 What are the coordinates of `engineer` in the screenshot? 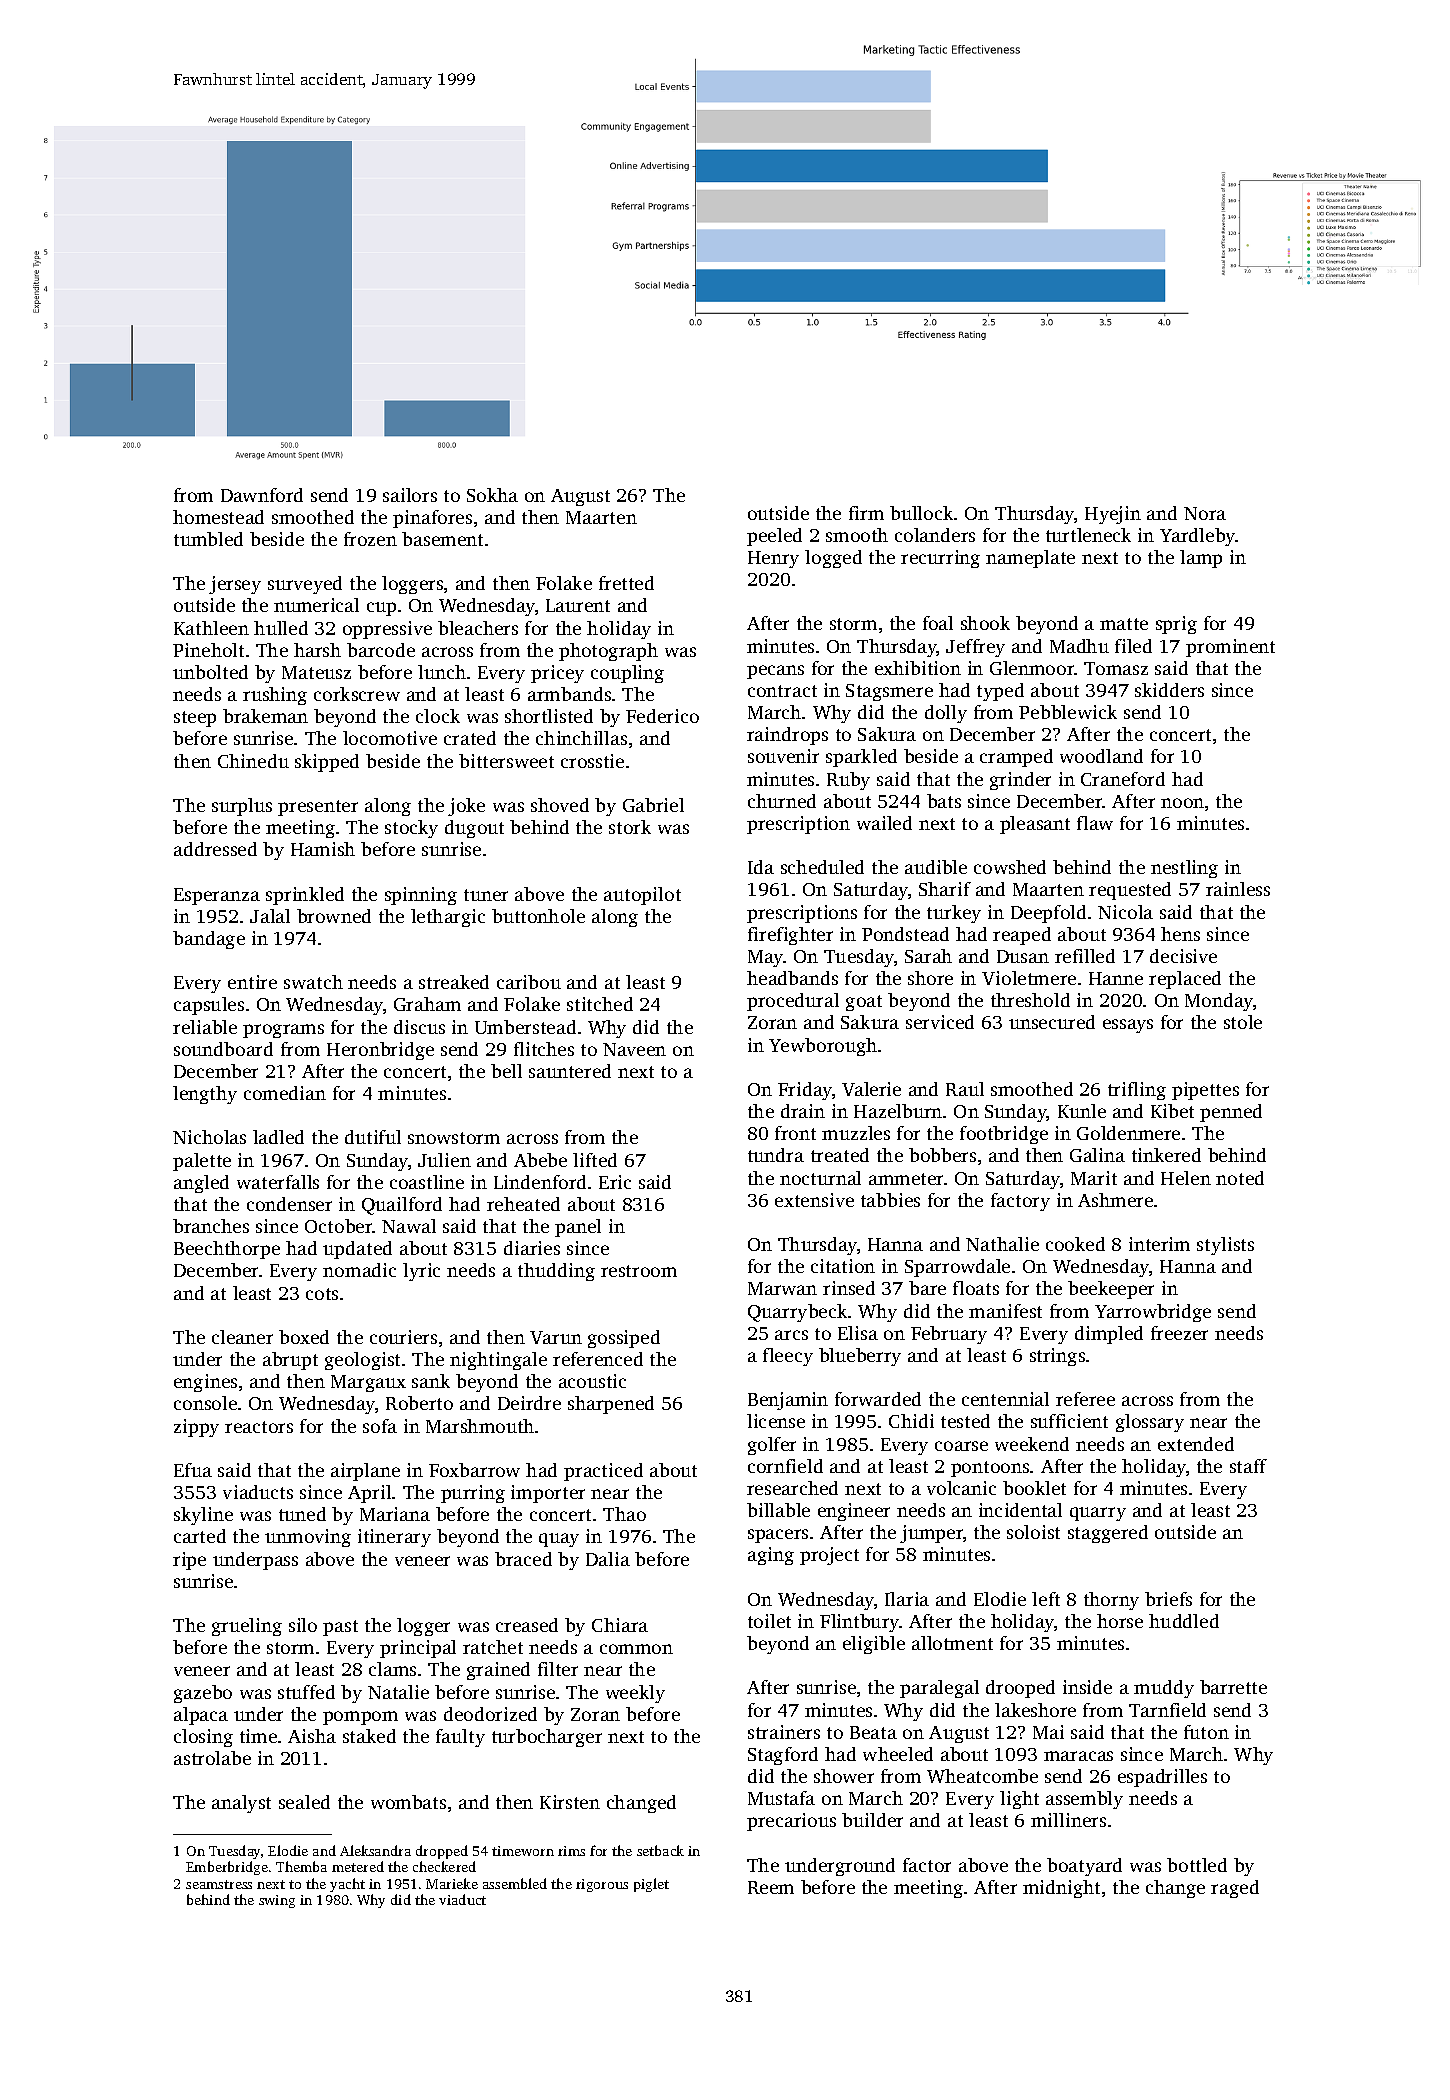 It's located at (854, 1512).
